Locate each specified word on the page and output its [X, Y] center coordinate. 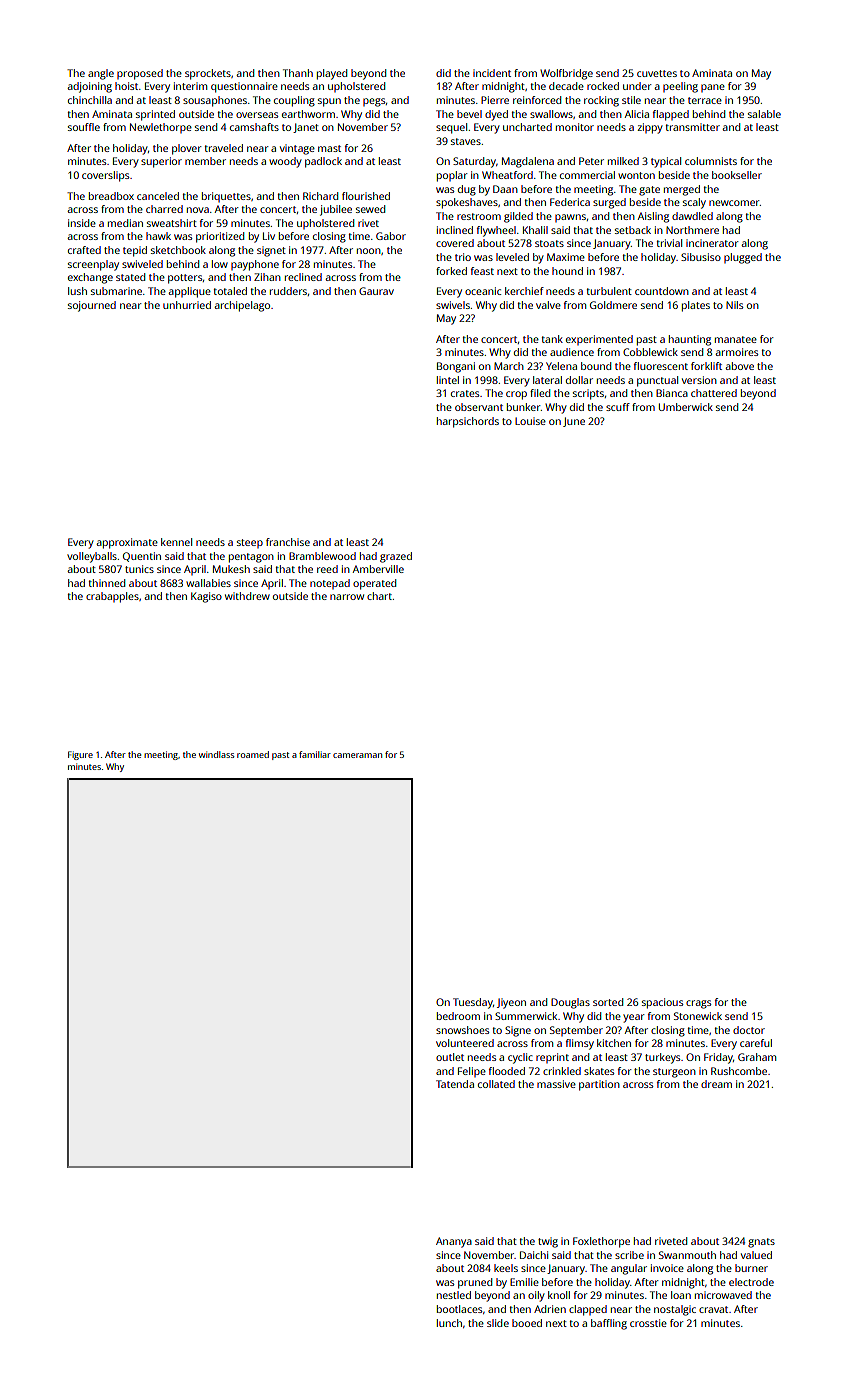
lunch [449, 1323]
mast [329, 148]
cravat [713, 1309]
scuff [618, 407]
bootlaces [459, 1309]
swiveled [142, 264]
